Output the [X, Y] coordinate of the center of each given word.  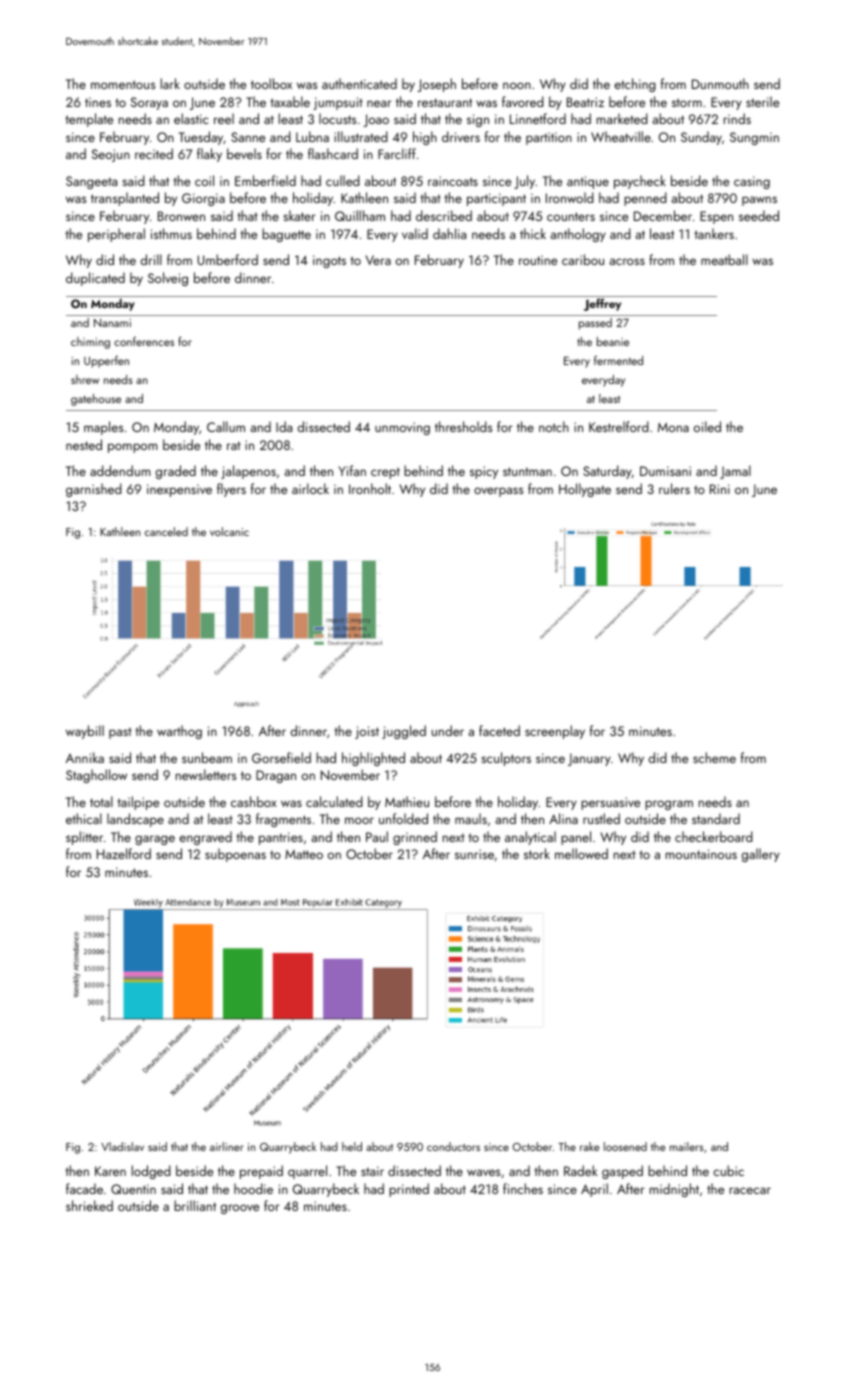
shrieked [89, 1205]
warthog [179, 732]
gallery [761, 855]
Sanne [248, 137]
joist [367, 732]
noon [517, 85]
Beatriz [585, 102]
